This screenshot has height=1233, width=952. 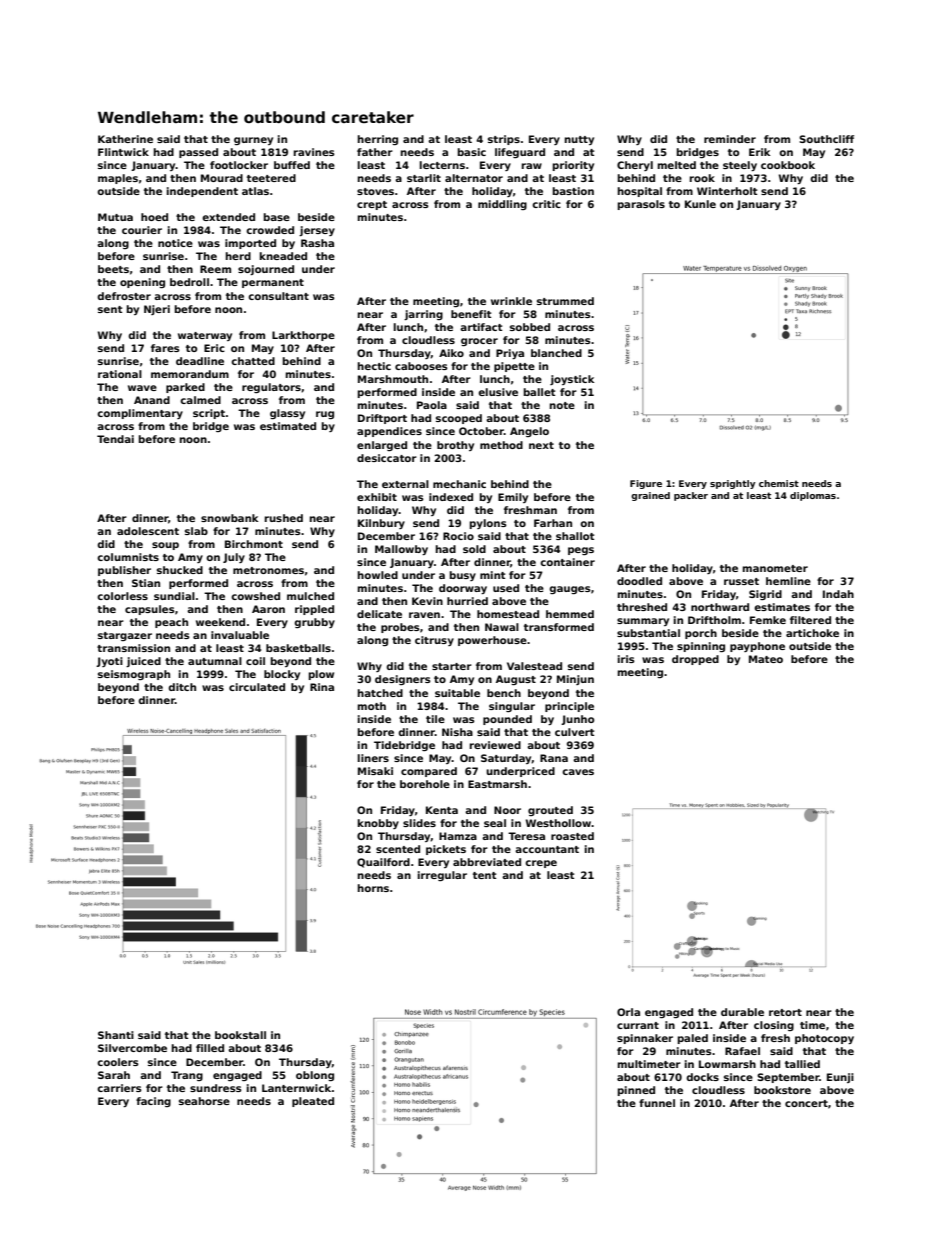 I want to click on pleated, so click(x=313, y=1102).
